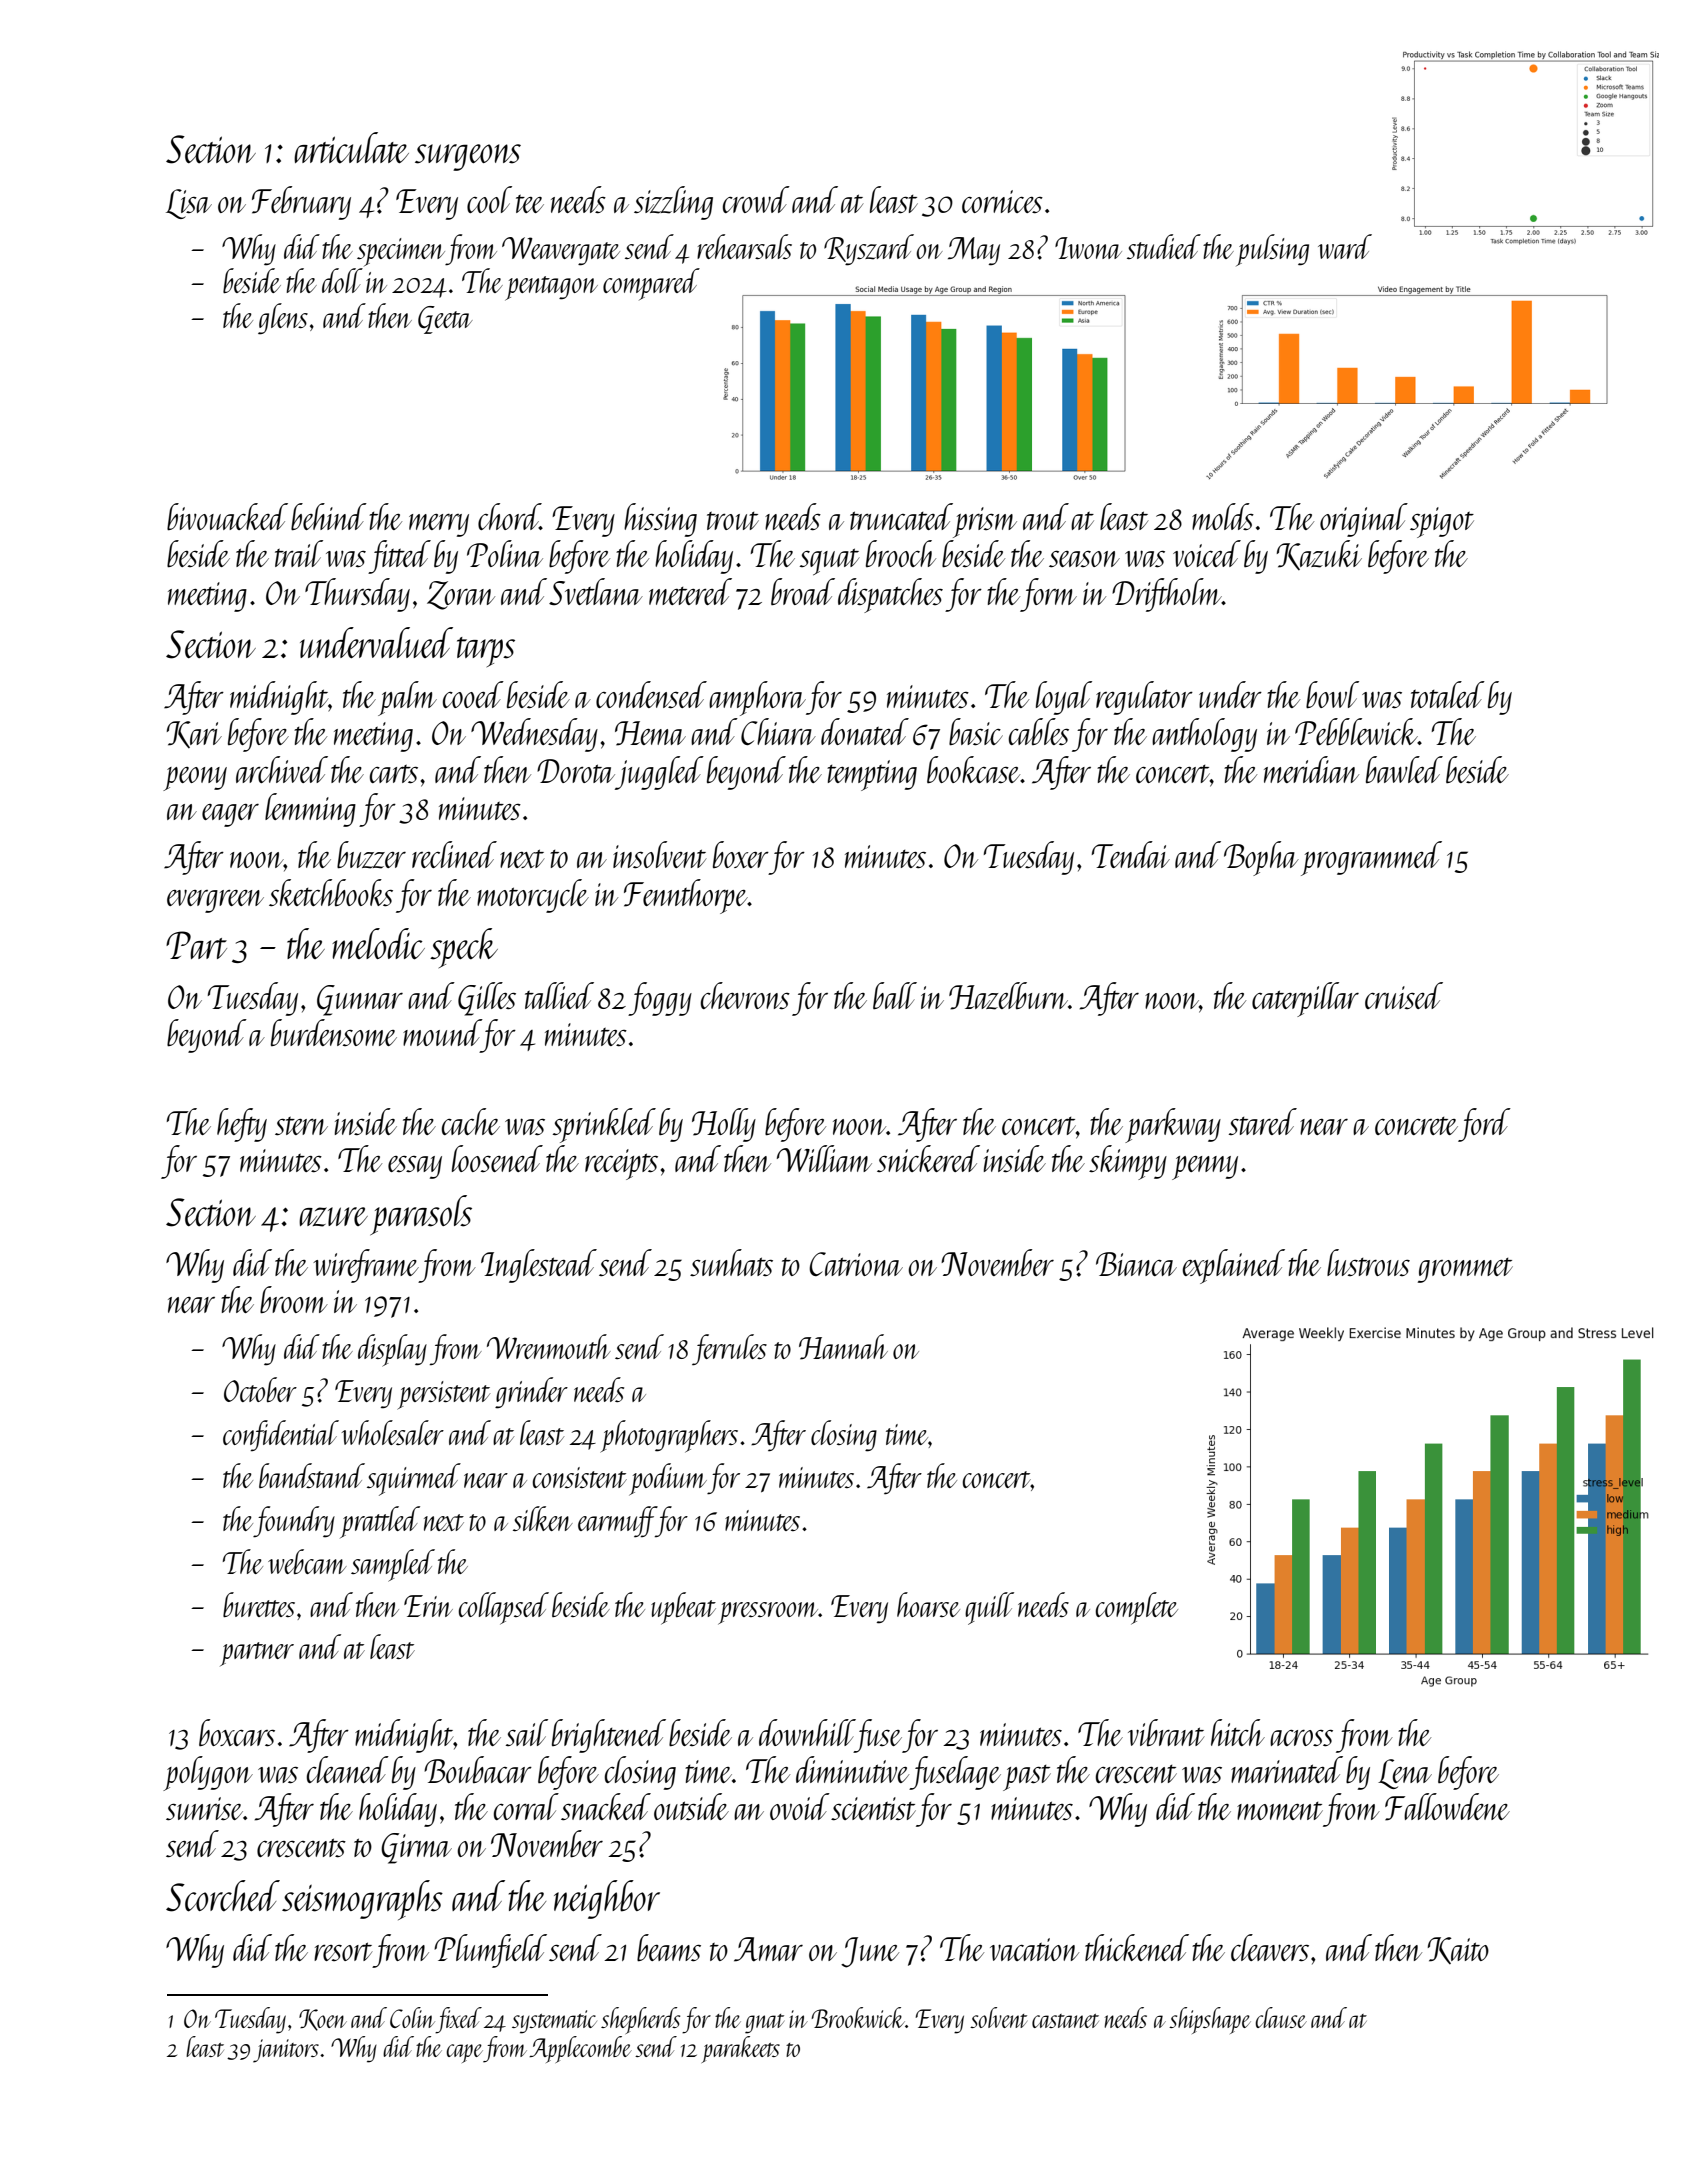  What do you see at coordinates (1233, 1266) in the screenshot?
I see `explained` at bounding box center [1233, 1266].
